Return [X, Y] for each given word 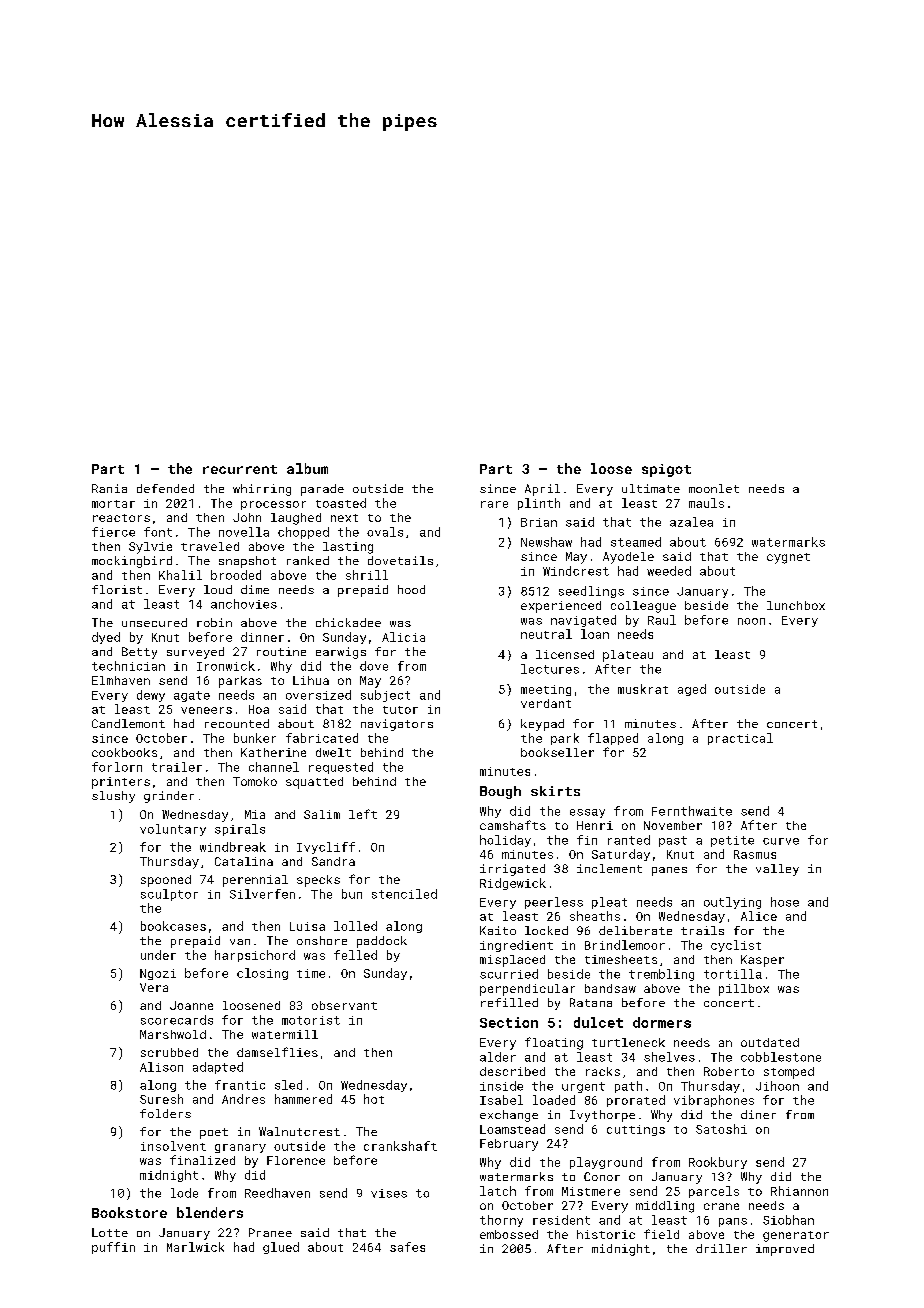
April [542, 490]
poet [214, 1133]
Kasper [762, 961]
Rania [109, 488]
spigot [666, 470]
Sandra [333, 861]
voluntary [173, 830]
